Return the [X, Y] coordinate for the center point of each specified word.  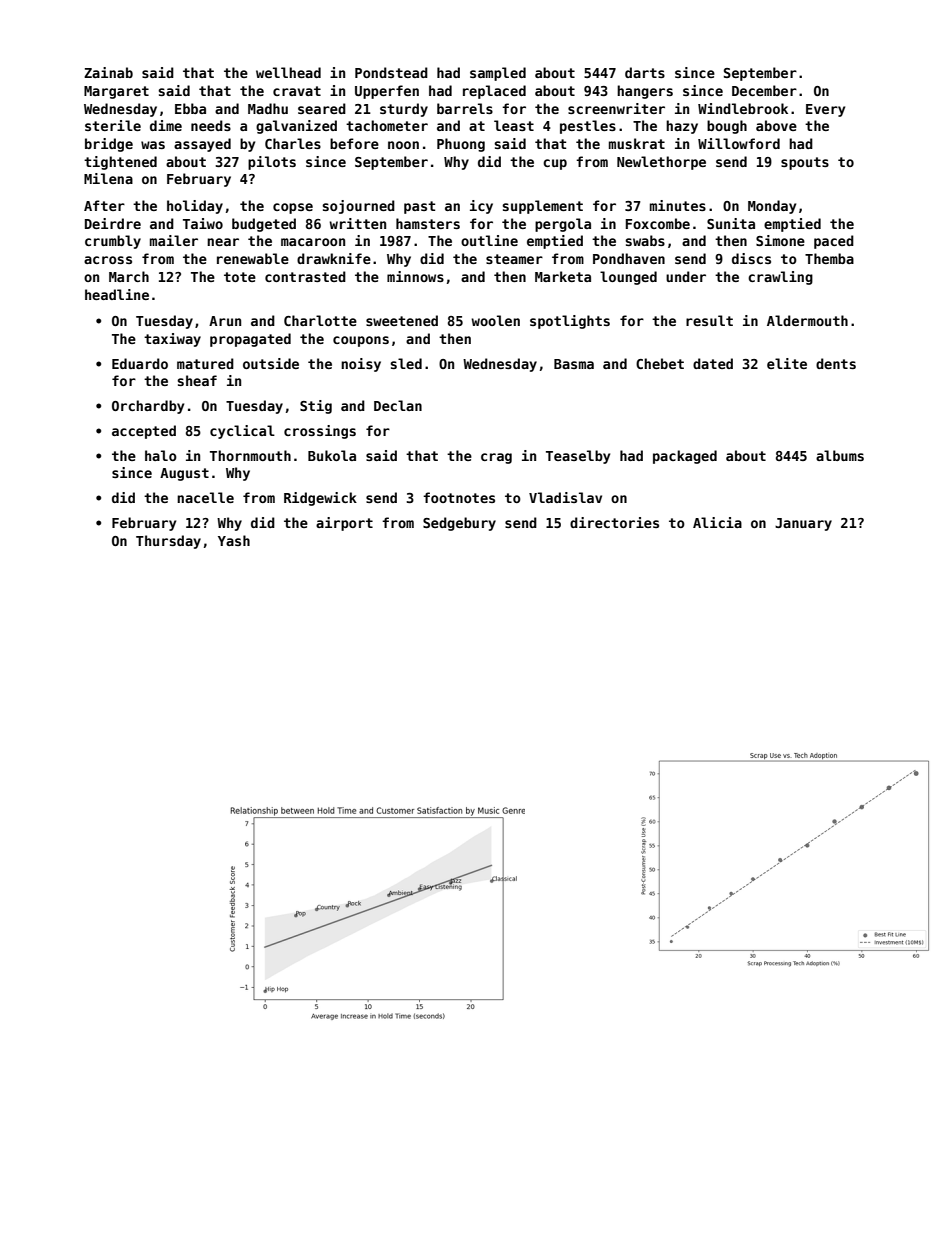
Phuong [461, 145]
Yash [234, 540]
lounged [628, 278]
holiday [195, 207]
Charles [293, 143]
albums [840, 455]
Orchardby [148, 407]
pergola [563, 225]
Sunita [731, 223]
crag [496, 458]
